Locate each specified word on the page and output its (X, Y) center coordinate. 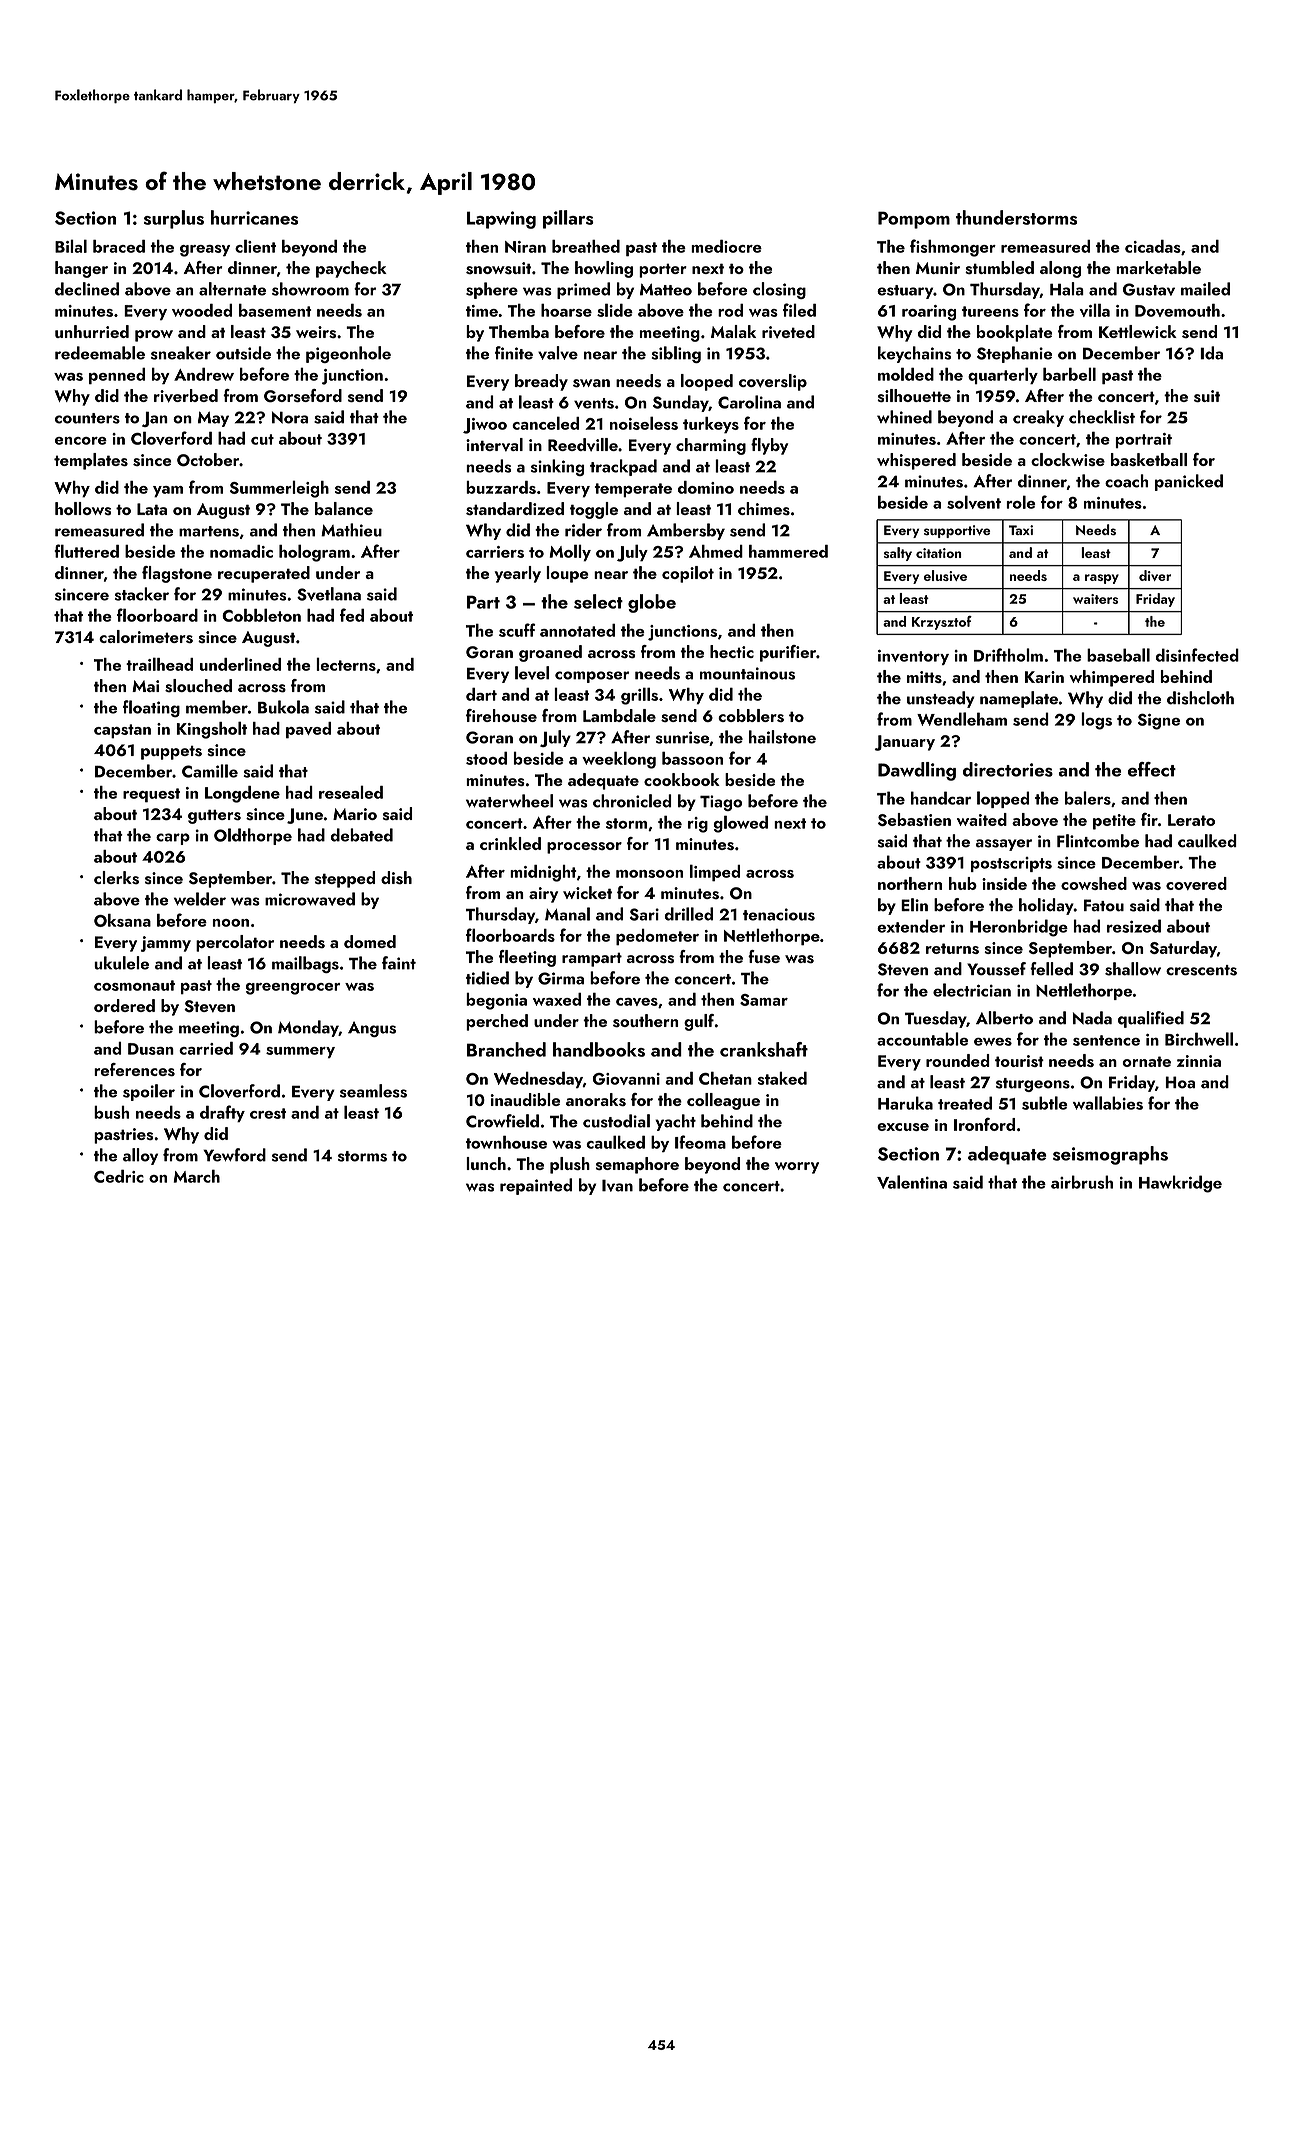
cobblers (751, 715)
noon (231, 923)
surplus (174, 219)
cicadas (1153, 246)
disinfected (1197, 655)
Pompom (914, 220)
